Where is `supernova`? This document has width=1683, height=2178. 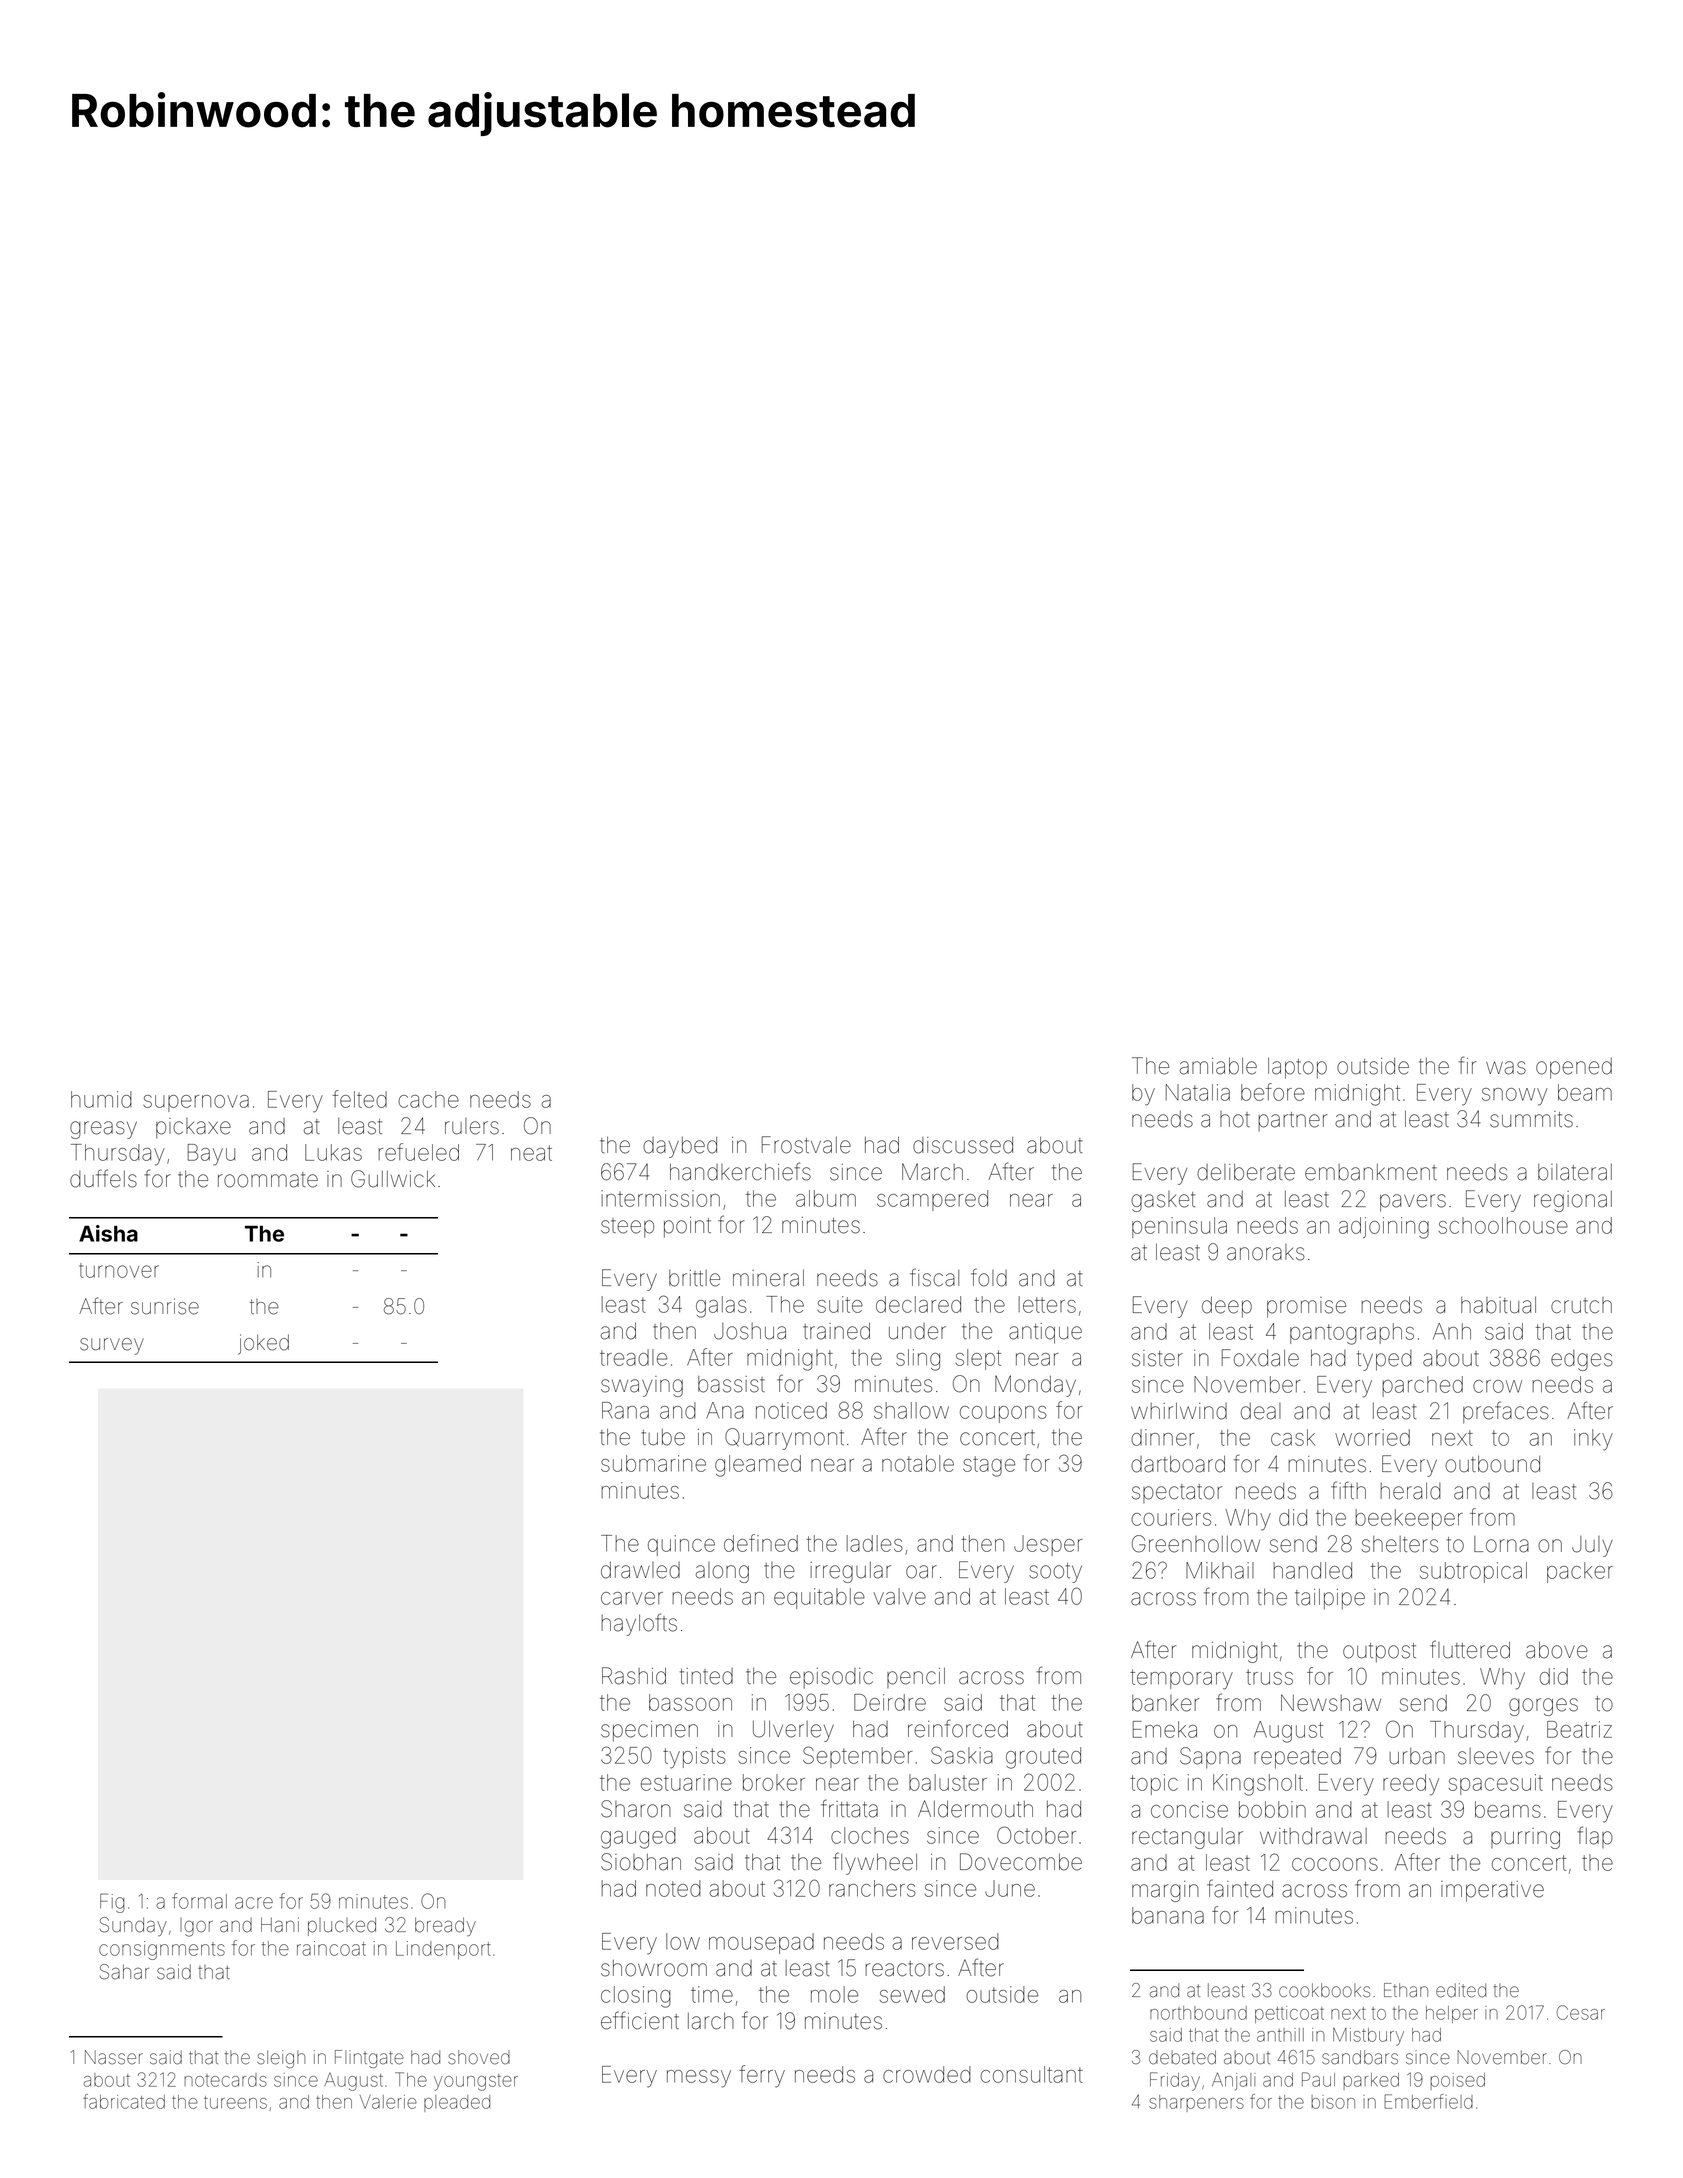 supernova is located at coordinates (196, 1103).
